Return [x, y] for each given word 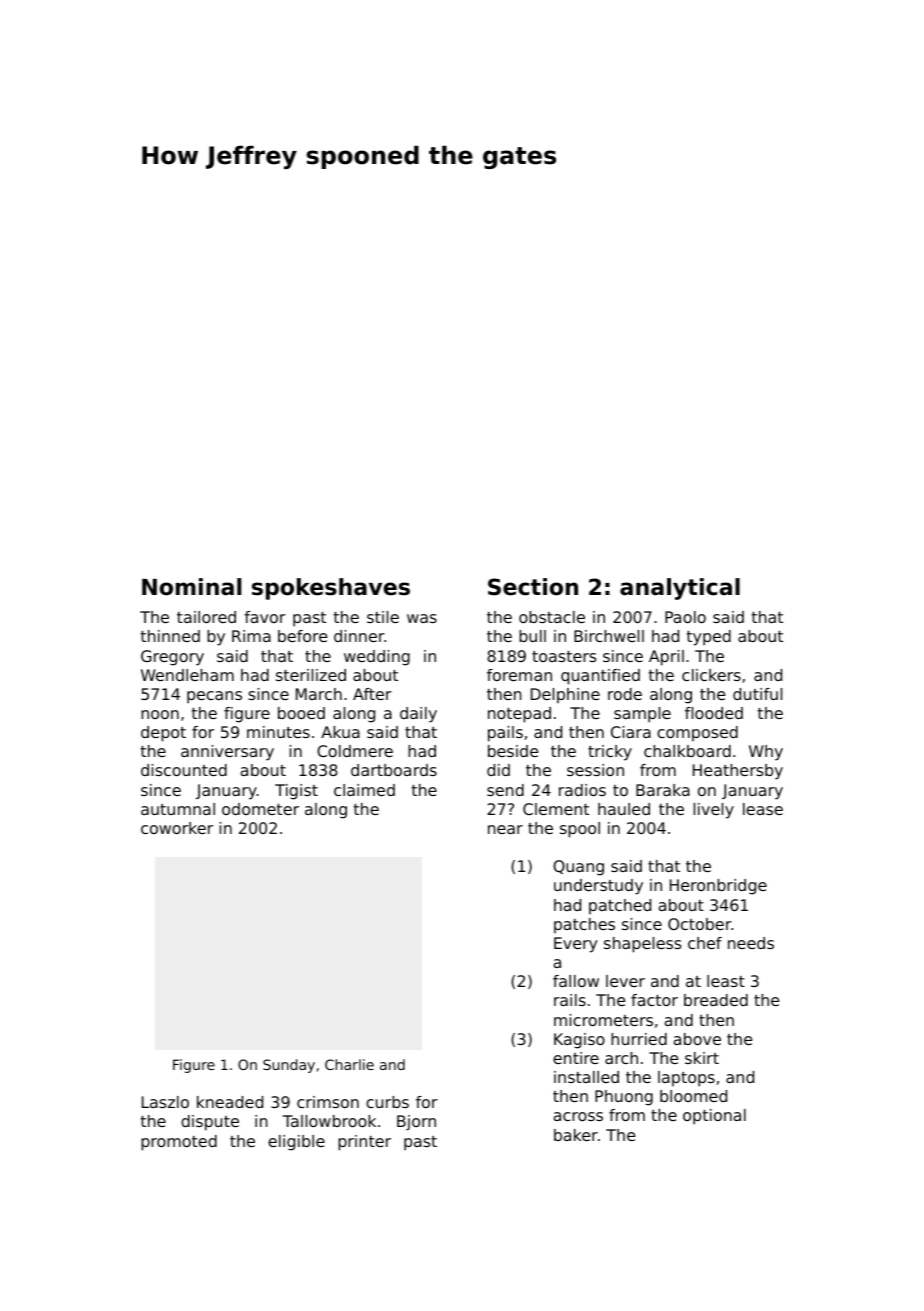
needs [751, 943]
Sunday [289, 1066]
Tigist [296, 792]
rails [570, 1000]
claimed [364, 790]
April [666, 658]
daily [418, 715]
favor [265, 617]
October [700, 924]
